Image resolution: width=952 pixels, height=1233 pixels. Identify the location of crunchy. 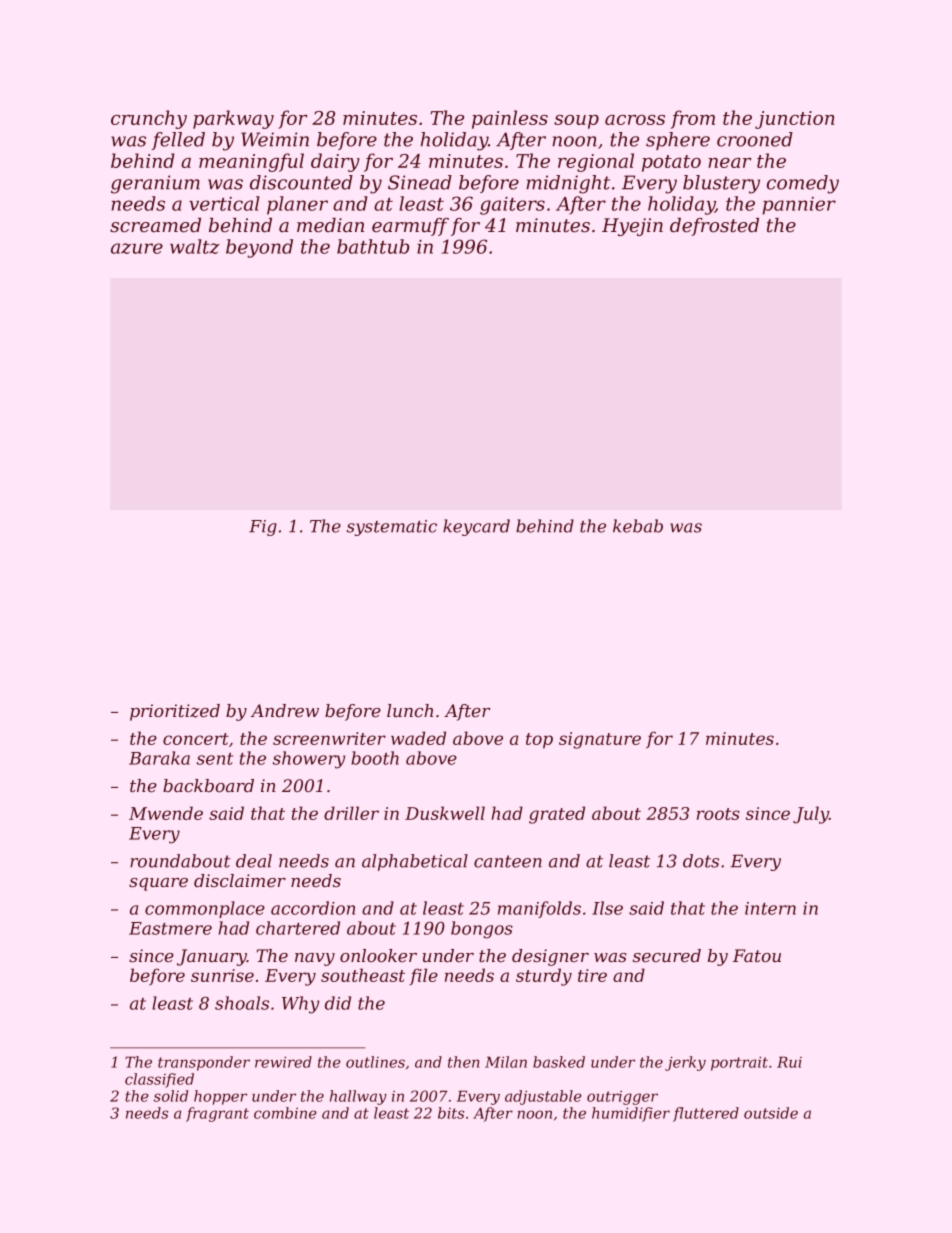
(149, 119).
